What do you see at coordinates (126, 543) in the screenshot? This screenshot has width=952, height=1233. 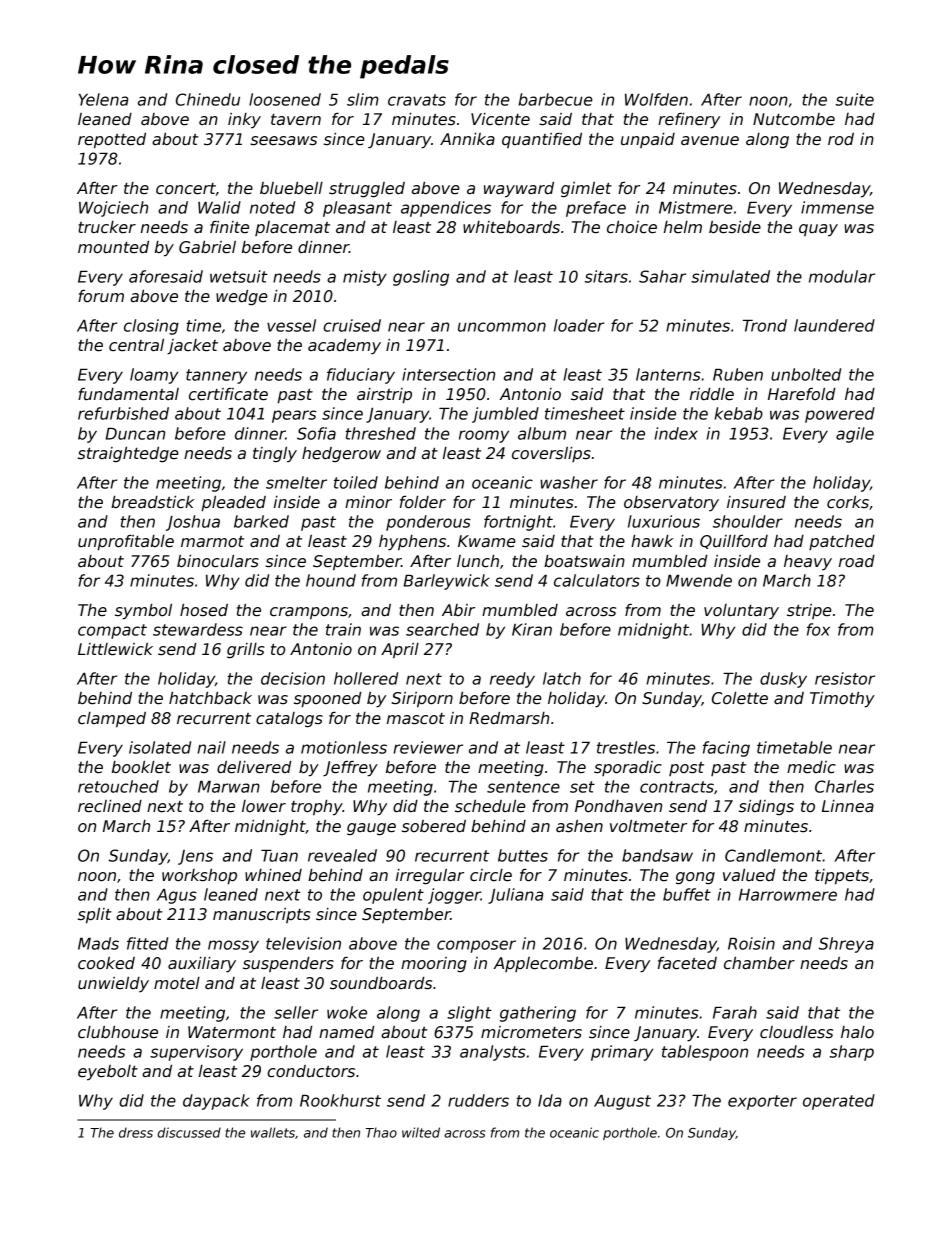 I see `unprofitable` at bounding box center [126, 543].
